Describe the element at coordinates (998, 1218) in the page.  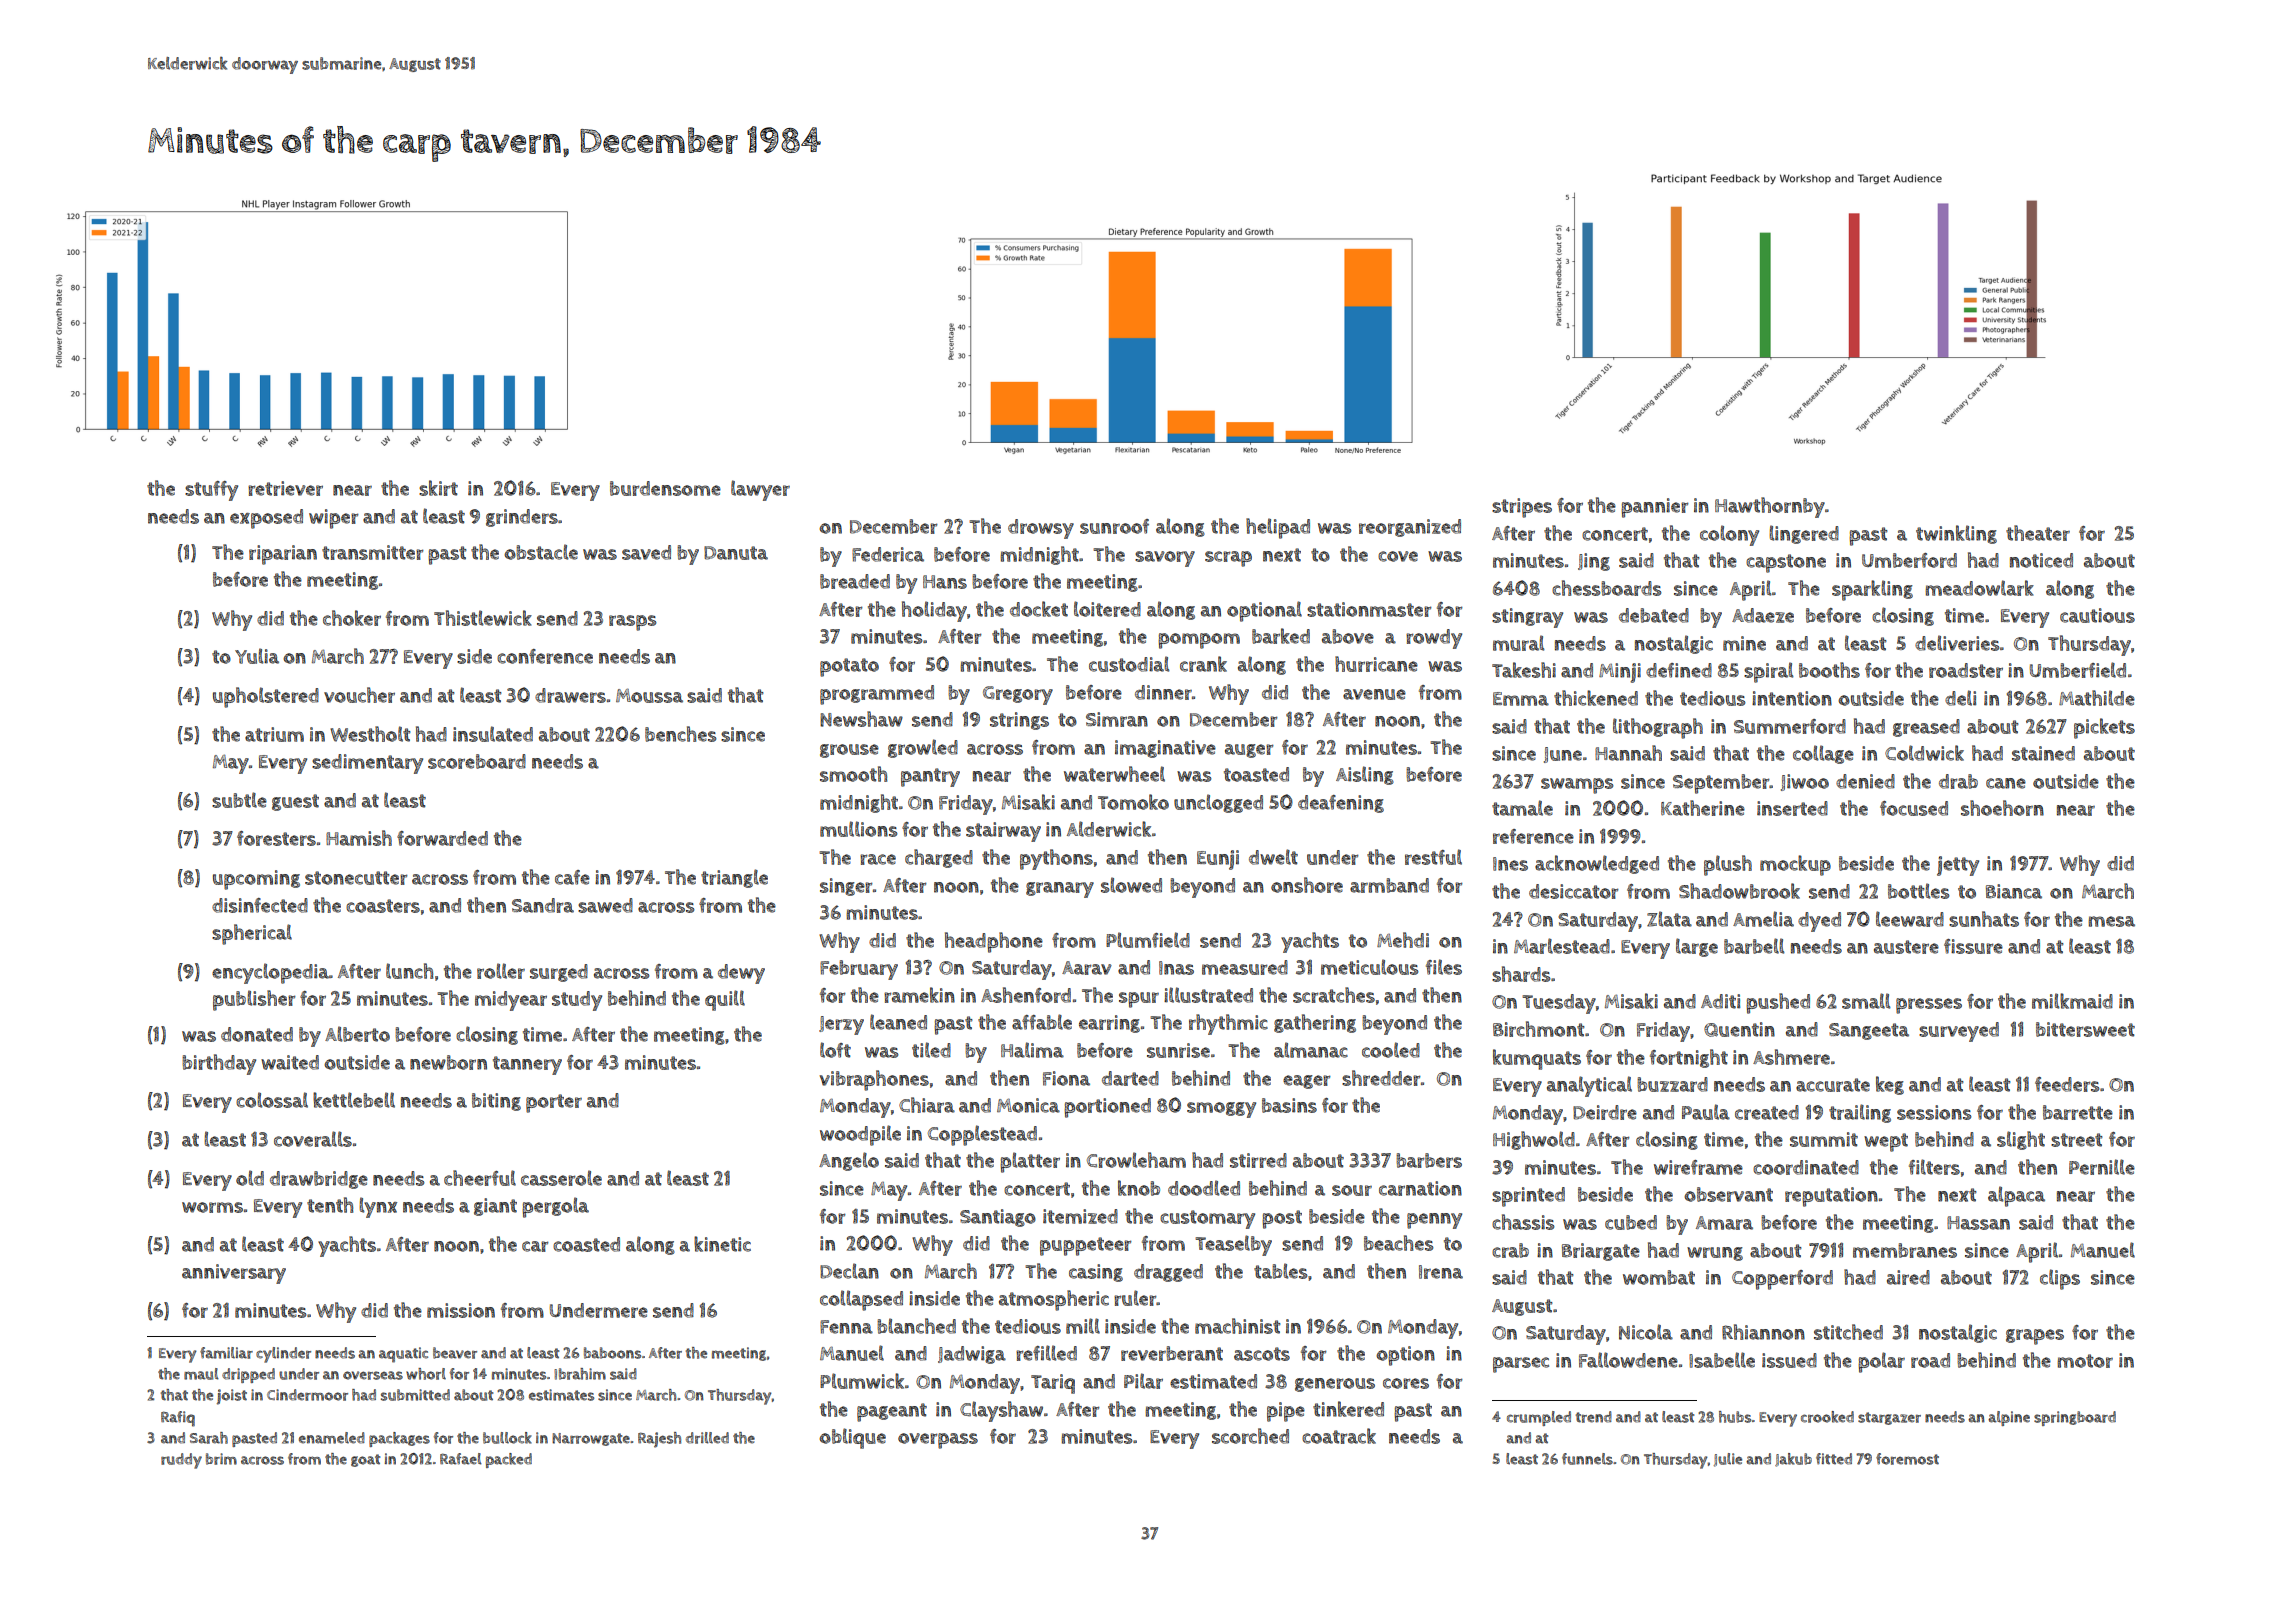
I see `Santiago` at that location.
